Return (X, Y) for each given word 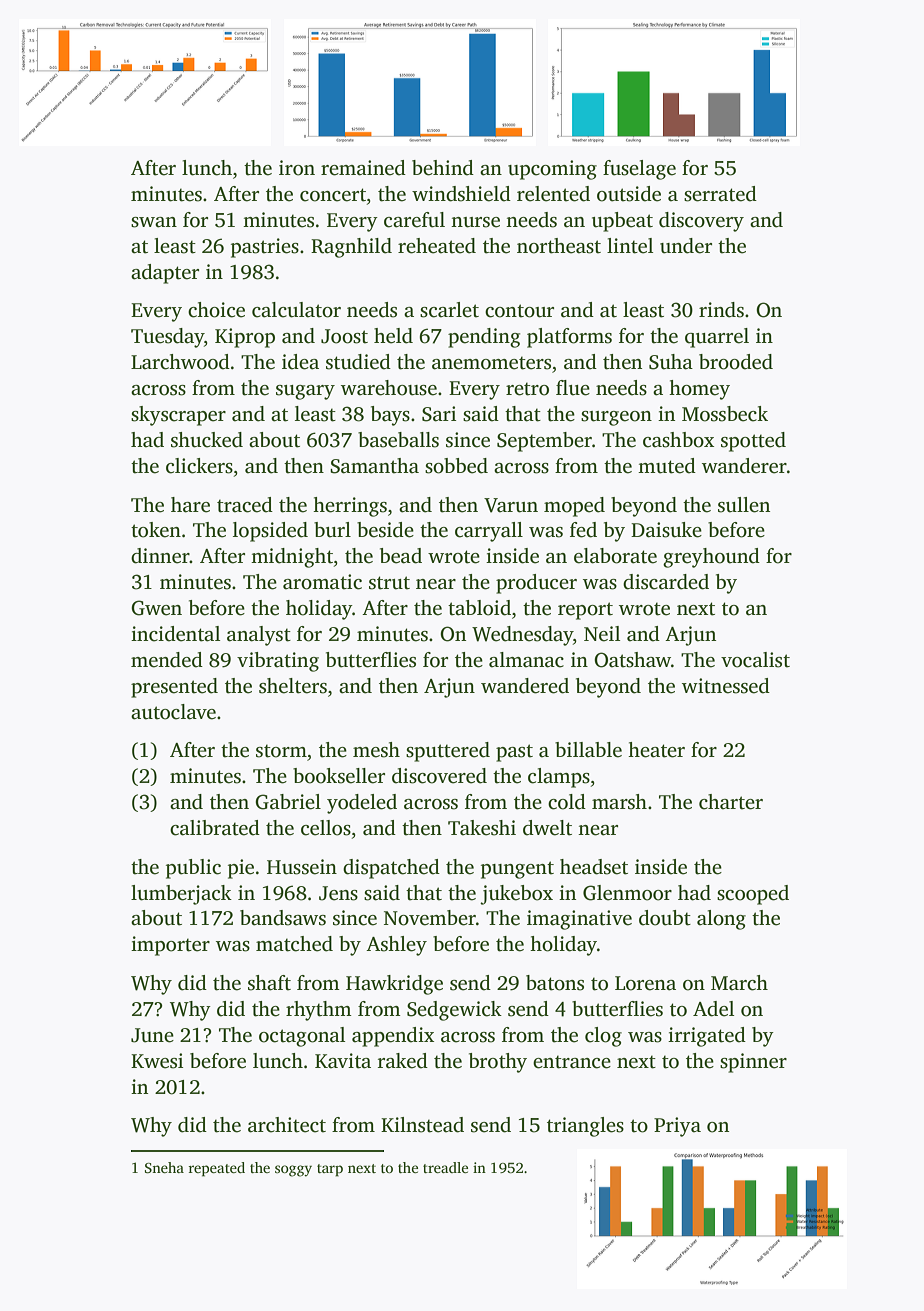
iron (297, 168)
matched (294, 944)
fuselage (639, 170)
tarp (330, 1170)
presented (174, 688)
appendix (393, 1037)
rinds (721, 310)
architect (287, 1125)
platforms (569, 338)
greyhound (711, 558)
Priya (677, 1127)
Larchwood (180, 362)
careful (414, 220)
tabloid (479, 608)
